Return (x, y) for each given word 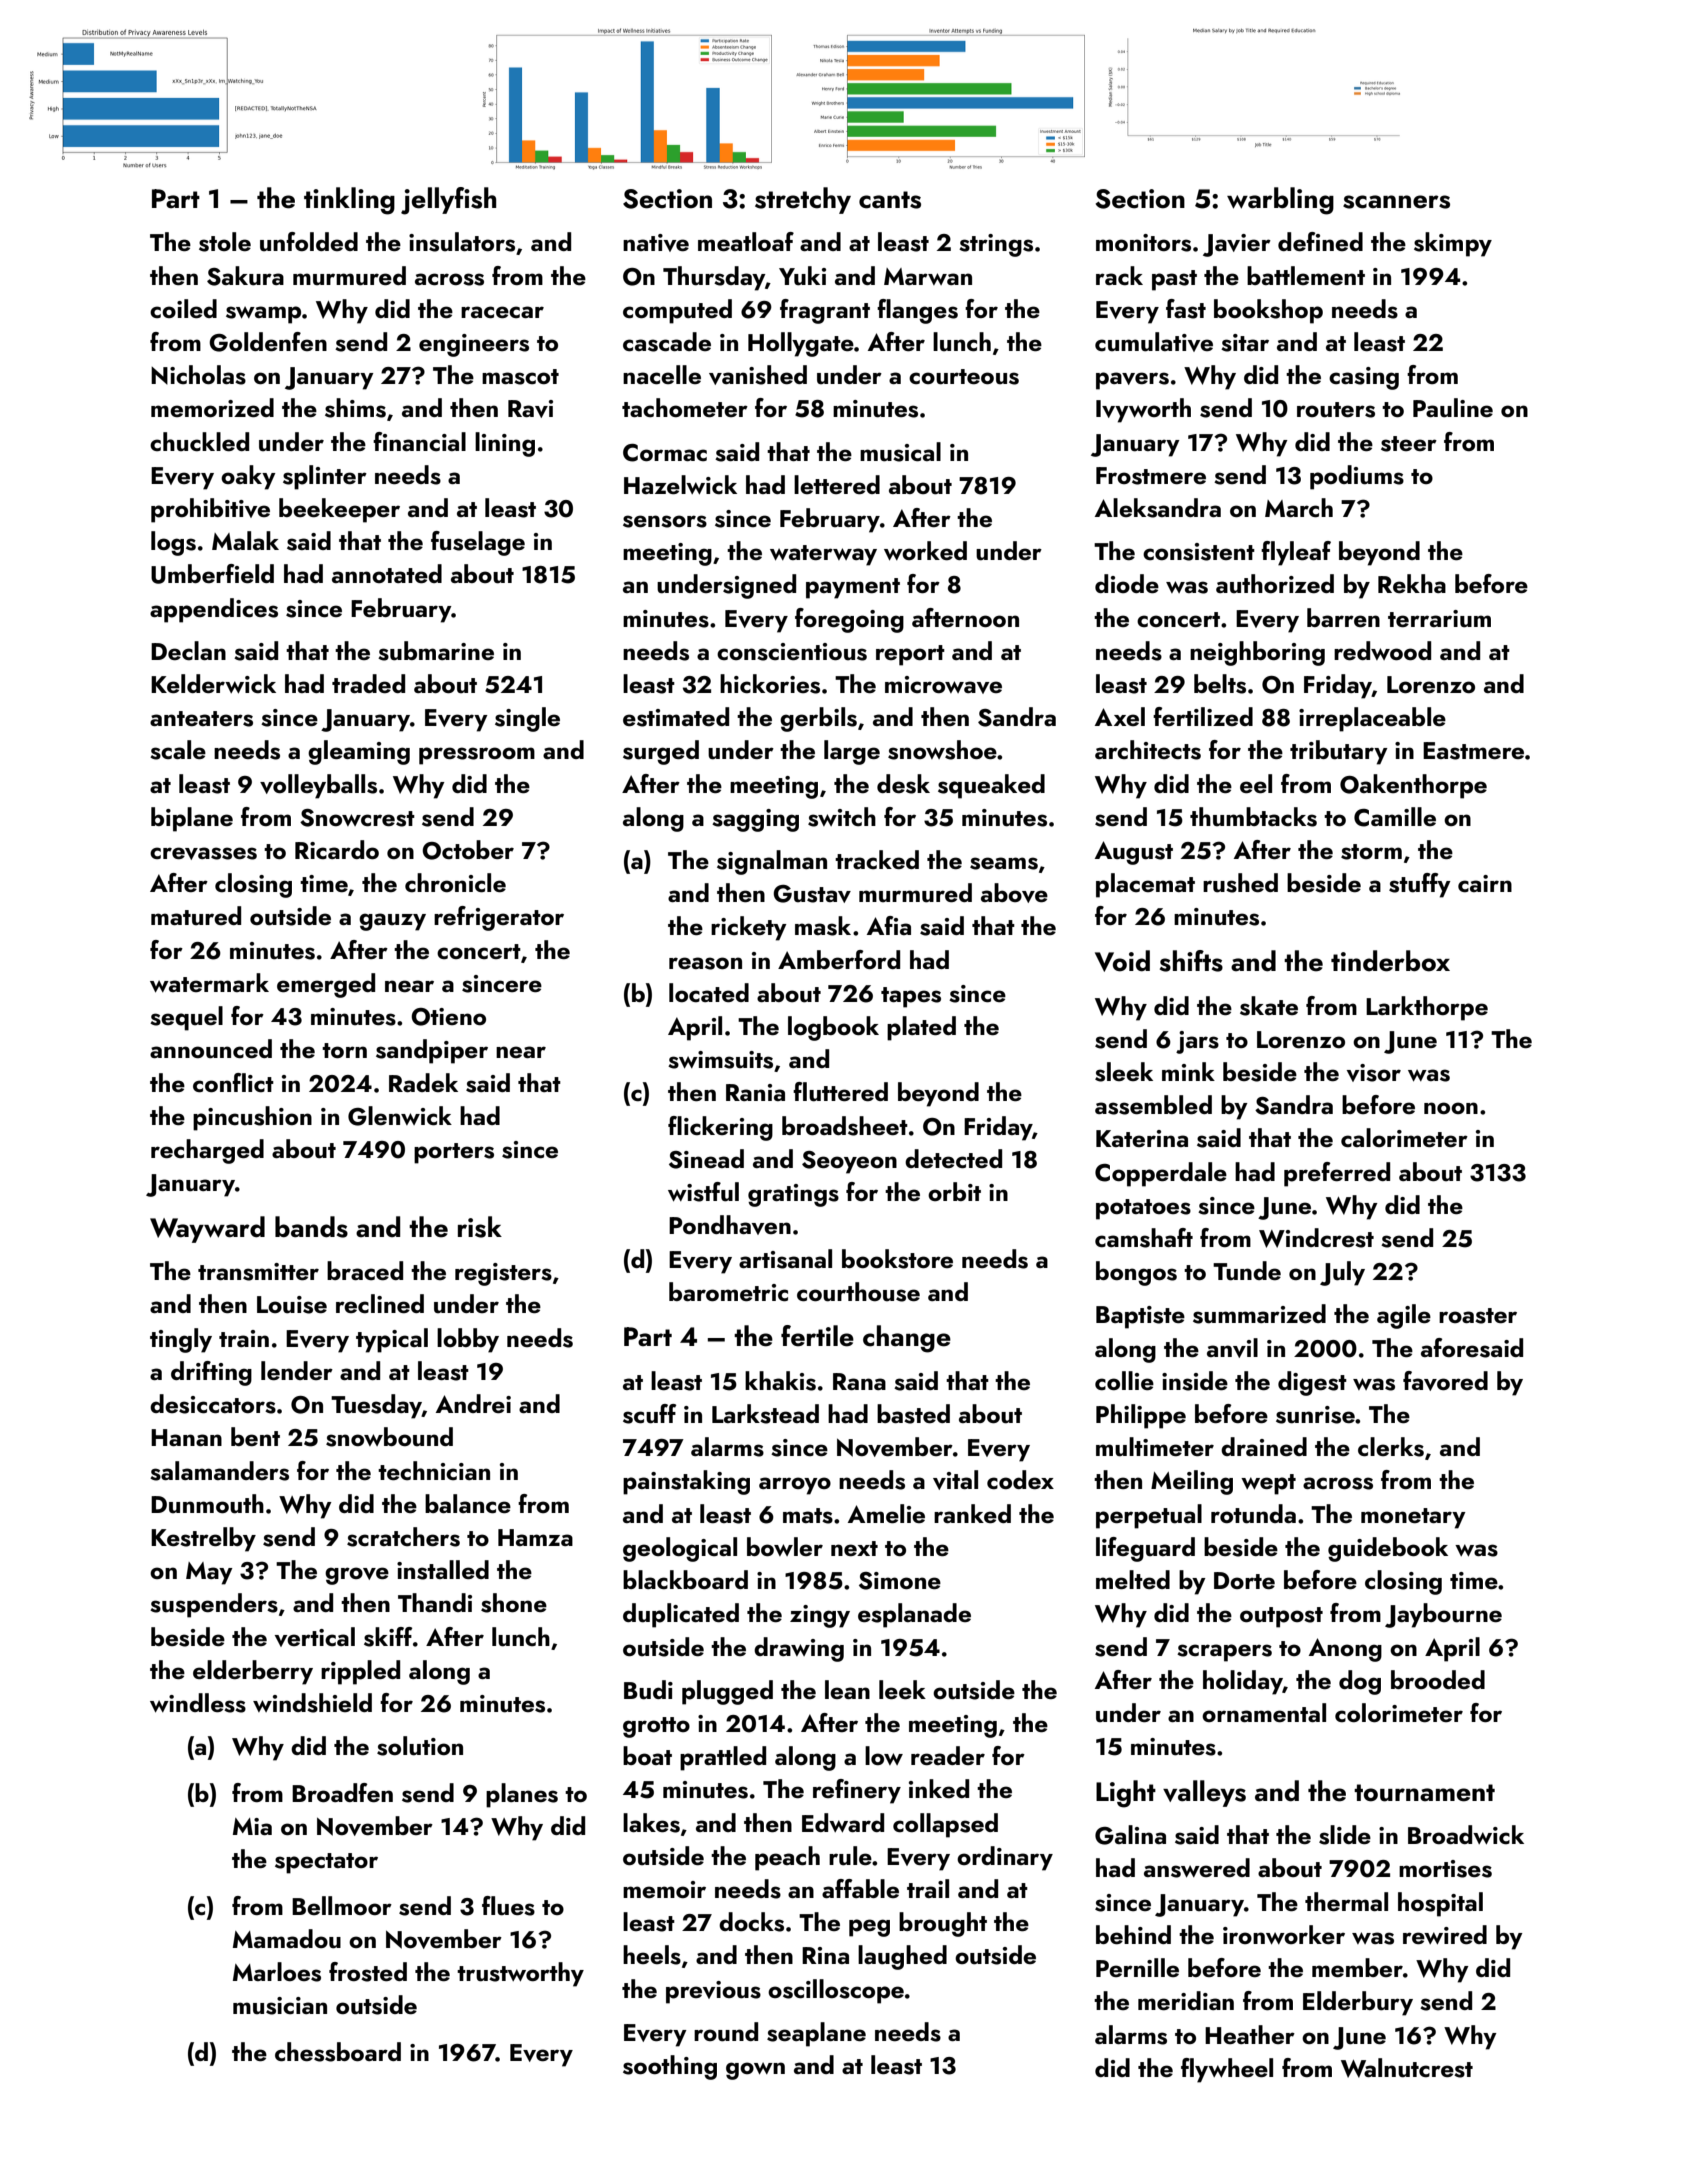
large (852, 752)
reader (948, 1755)
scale (178, 750)
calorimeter (1404, 1137)
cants (890, 200)
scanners (1396, 202)
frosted (368, 1972)
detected (953, 1158)
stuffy (1420, 885)
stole (225, 242)
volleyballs (318, 786)
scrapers (1224, 1653)
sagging (755, 820)
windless (198, 1703)
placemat (1145, 885)
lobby (468, 1340)
